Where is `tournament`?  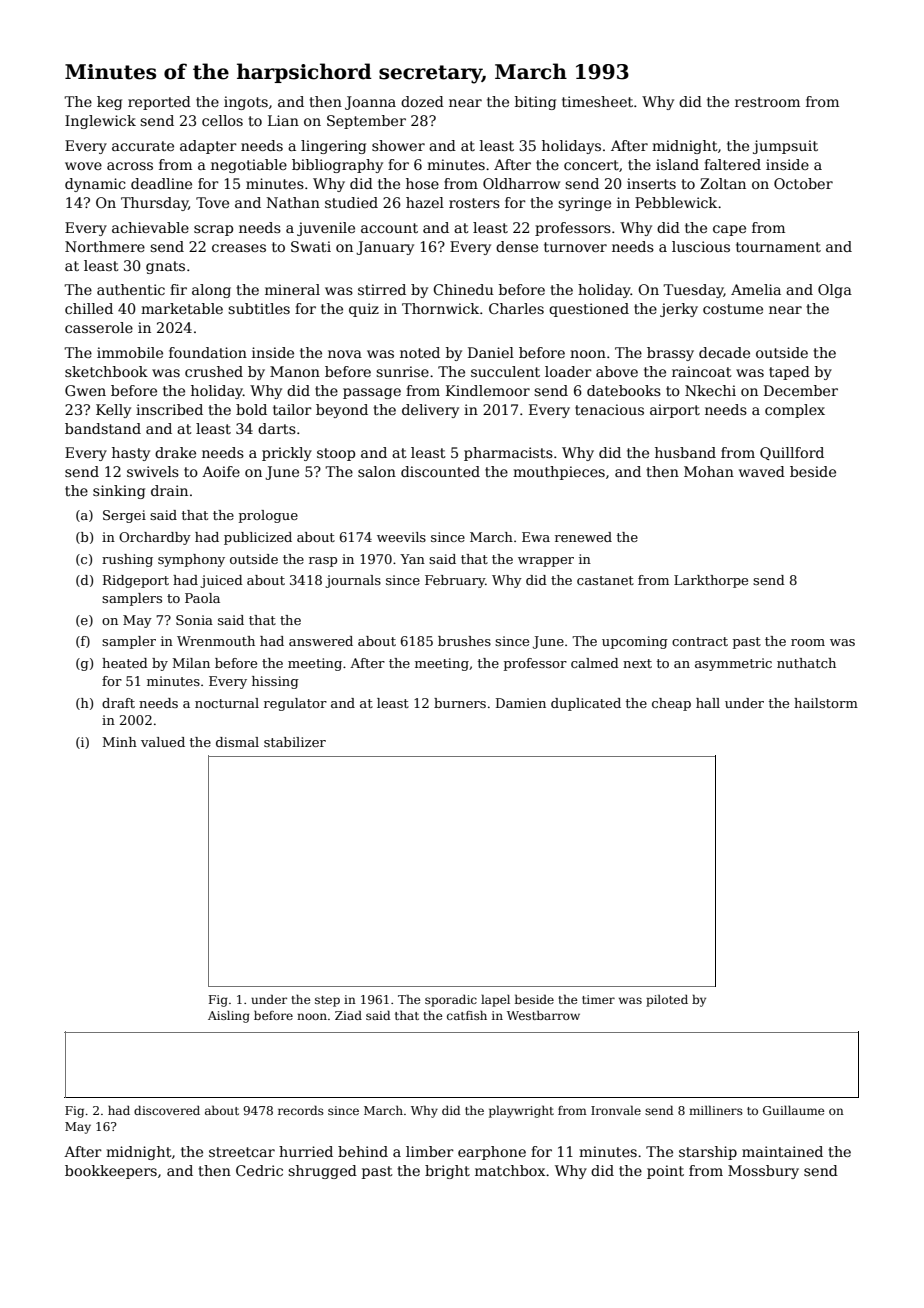 tournament is located at coordinates (778, 247).
